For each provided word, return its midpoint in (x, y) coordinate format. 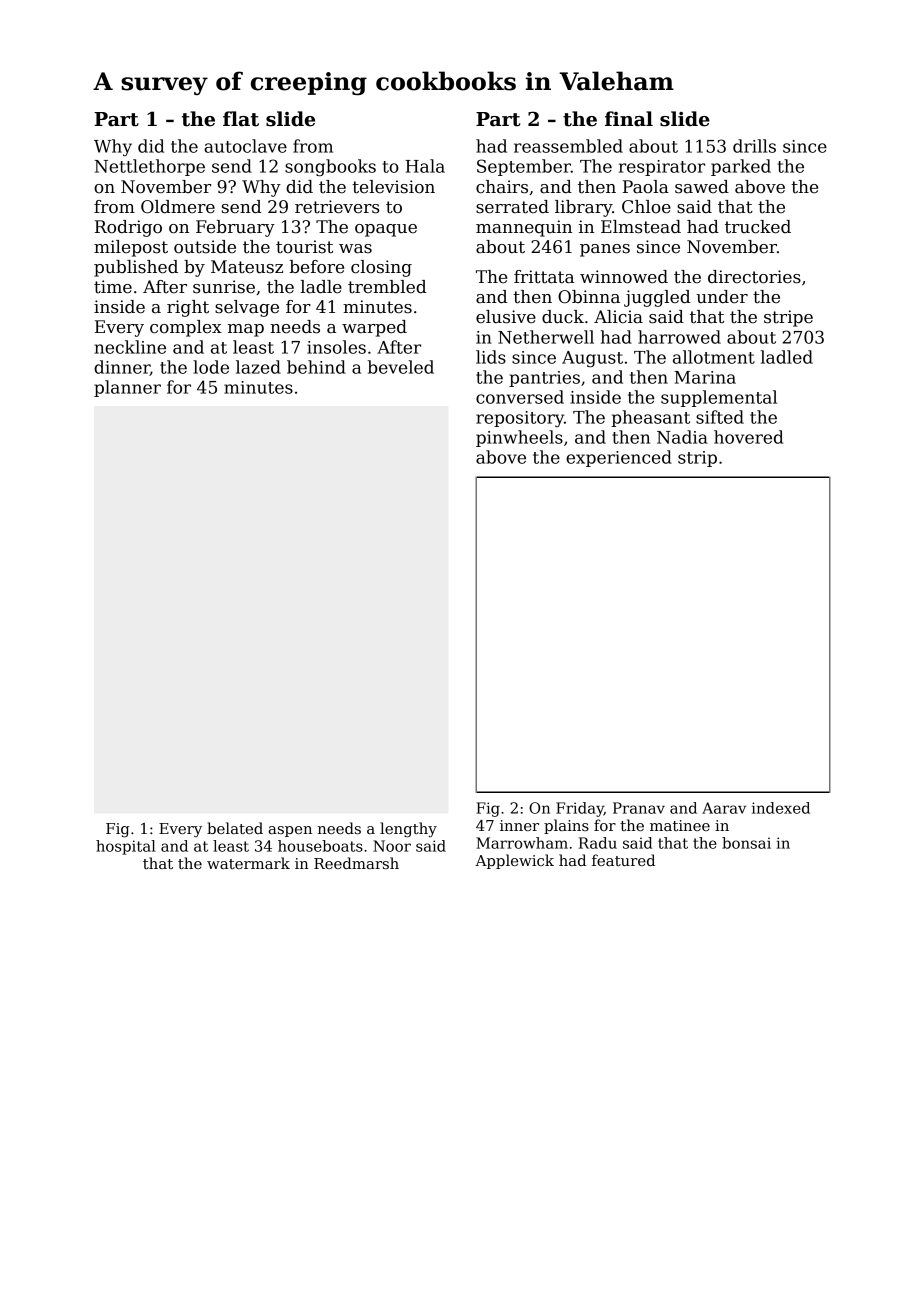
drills (754, 146)
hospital (126, 847)
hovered (748, 437)
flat (241, 119)
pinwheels (519, 438)
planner (127, 388)
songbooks (330, 168)
